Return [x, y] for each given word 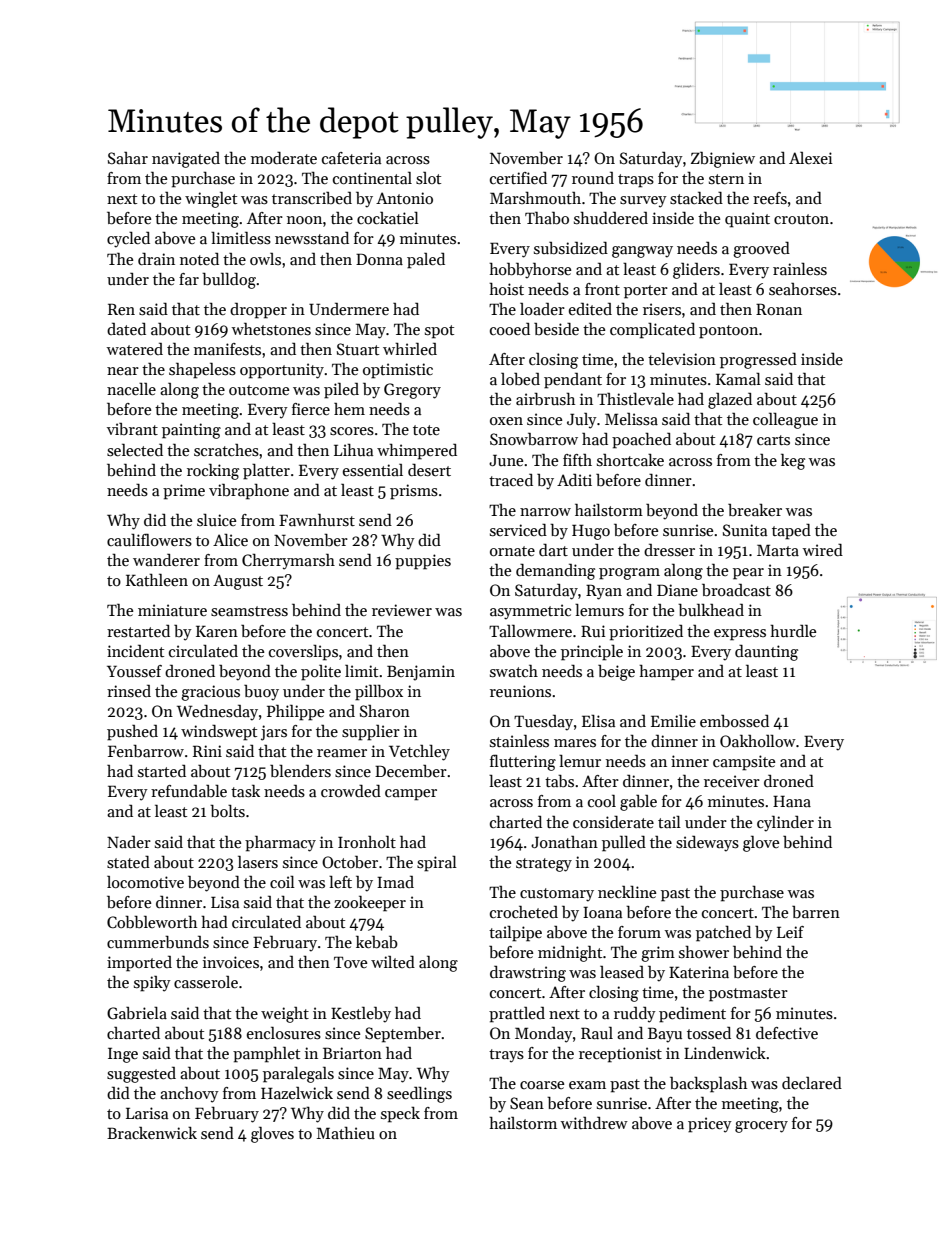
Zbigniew [723, 160]
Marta [778, 550]
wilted [393, 962]
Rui [593, 631]
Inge [123, 1055]
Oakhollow [758, 741]
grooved [761, 250]
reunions [520, 691]
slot [428, 178]
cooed [510, 328]
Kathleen [157, 580]
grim [658, 954]
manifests [227, 349]
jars [274, 733]
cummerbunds [158, 942]
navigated [186, 160]
